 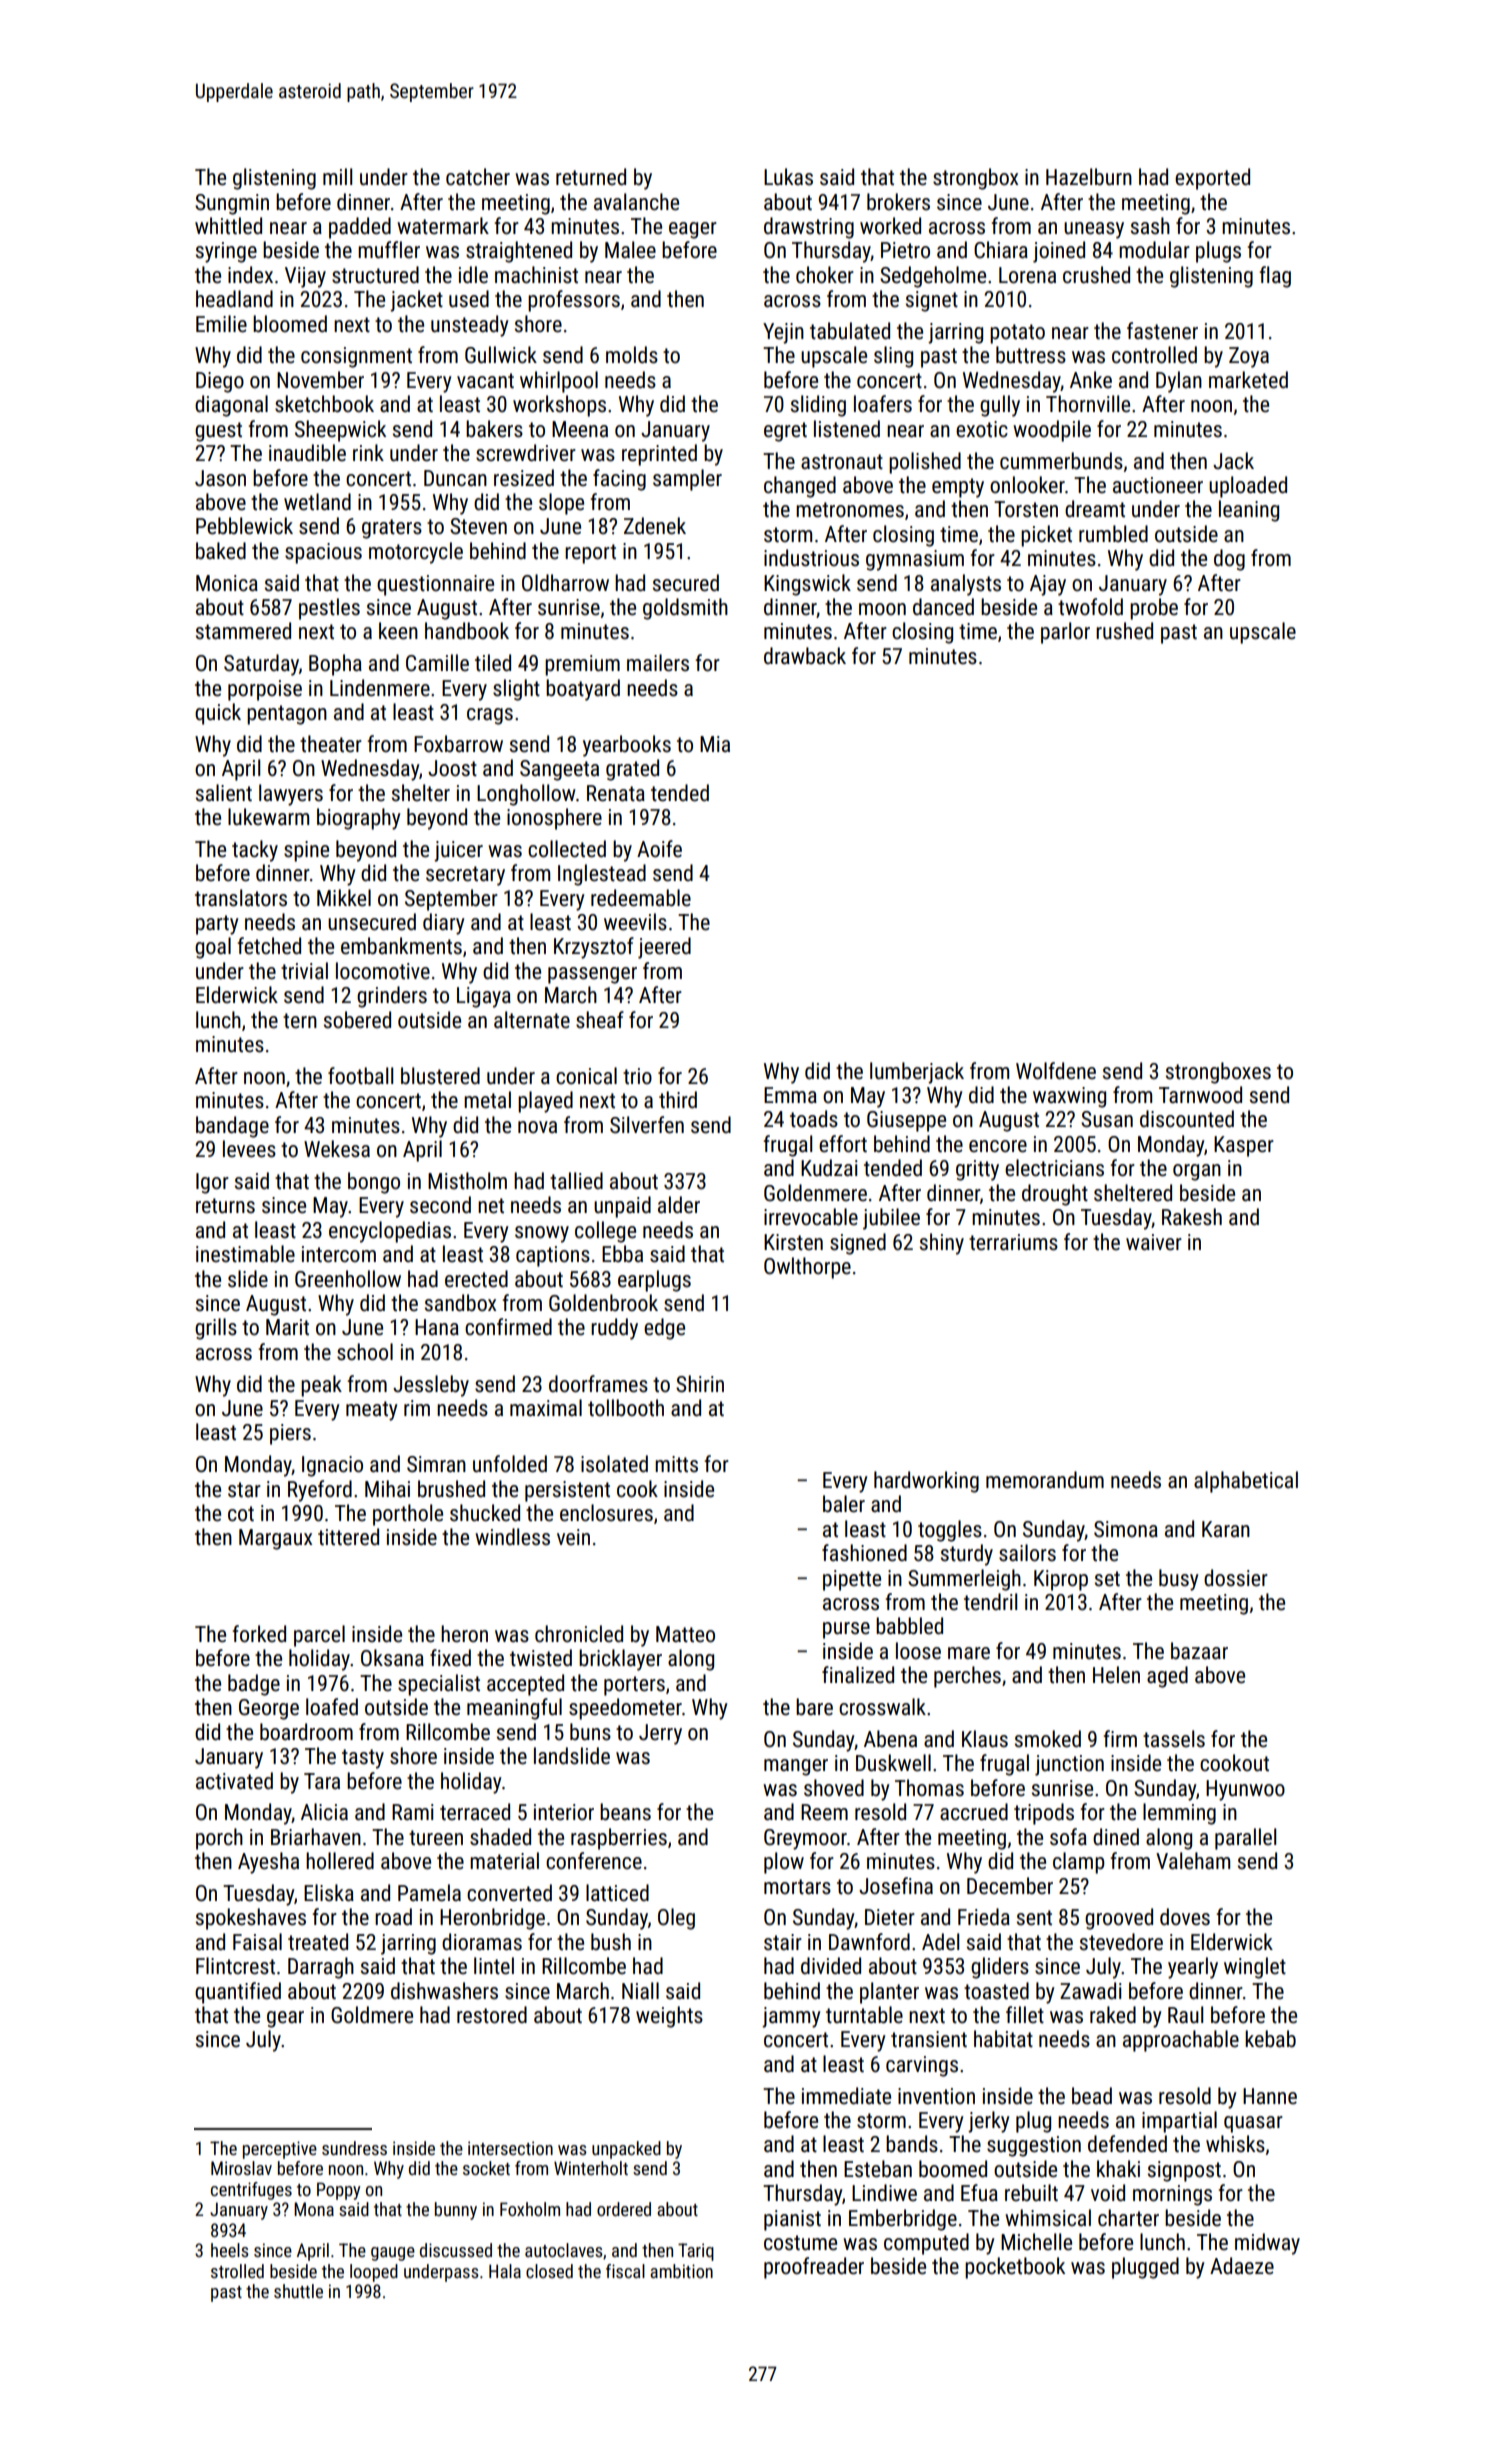 What do you see at coordinates (1089, 177) in the page?
I see `Hazelburn` at bounding box center [1089, 177].
